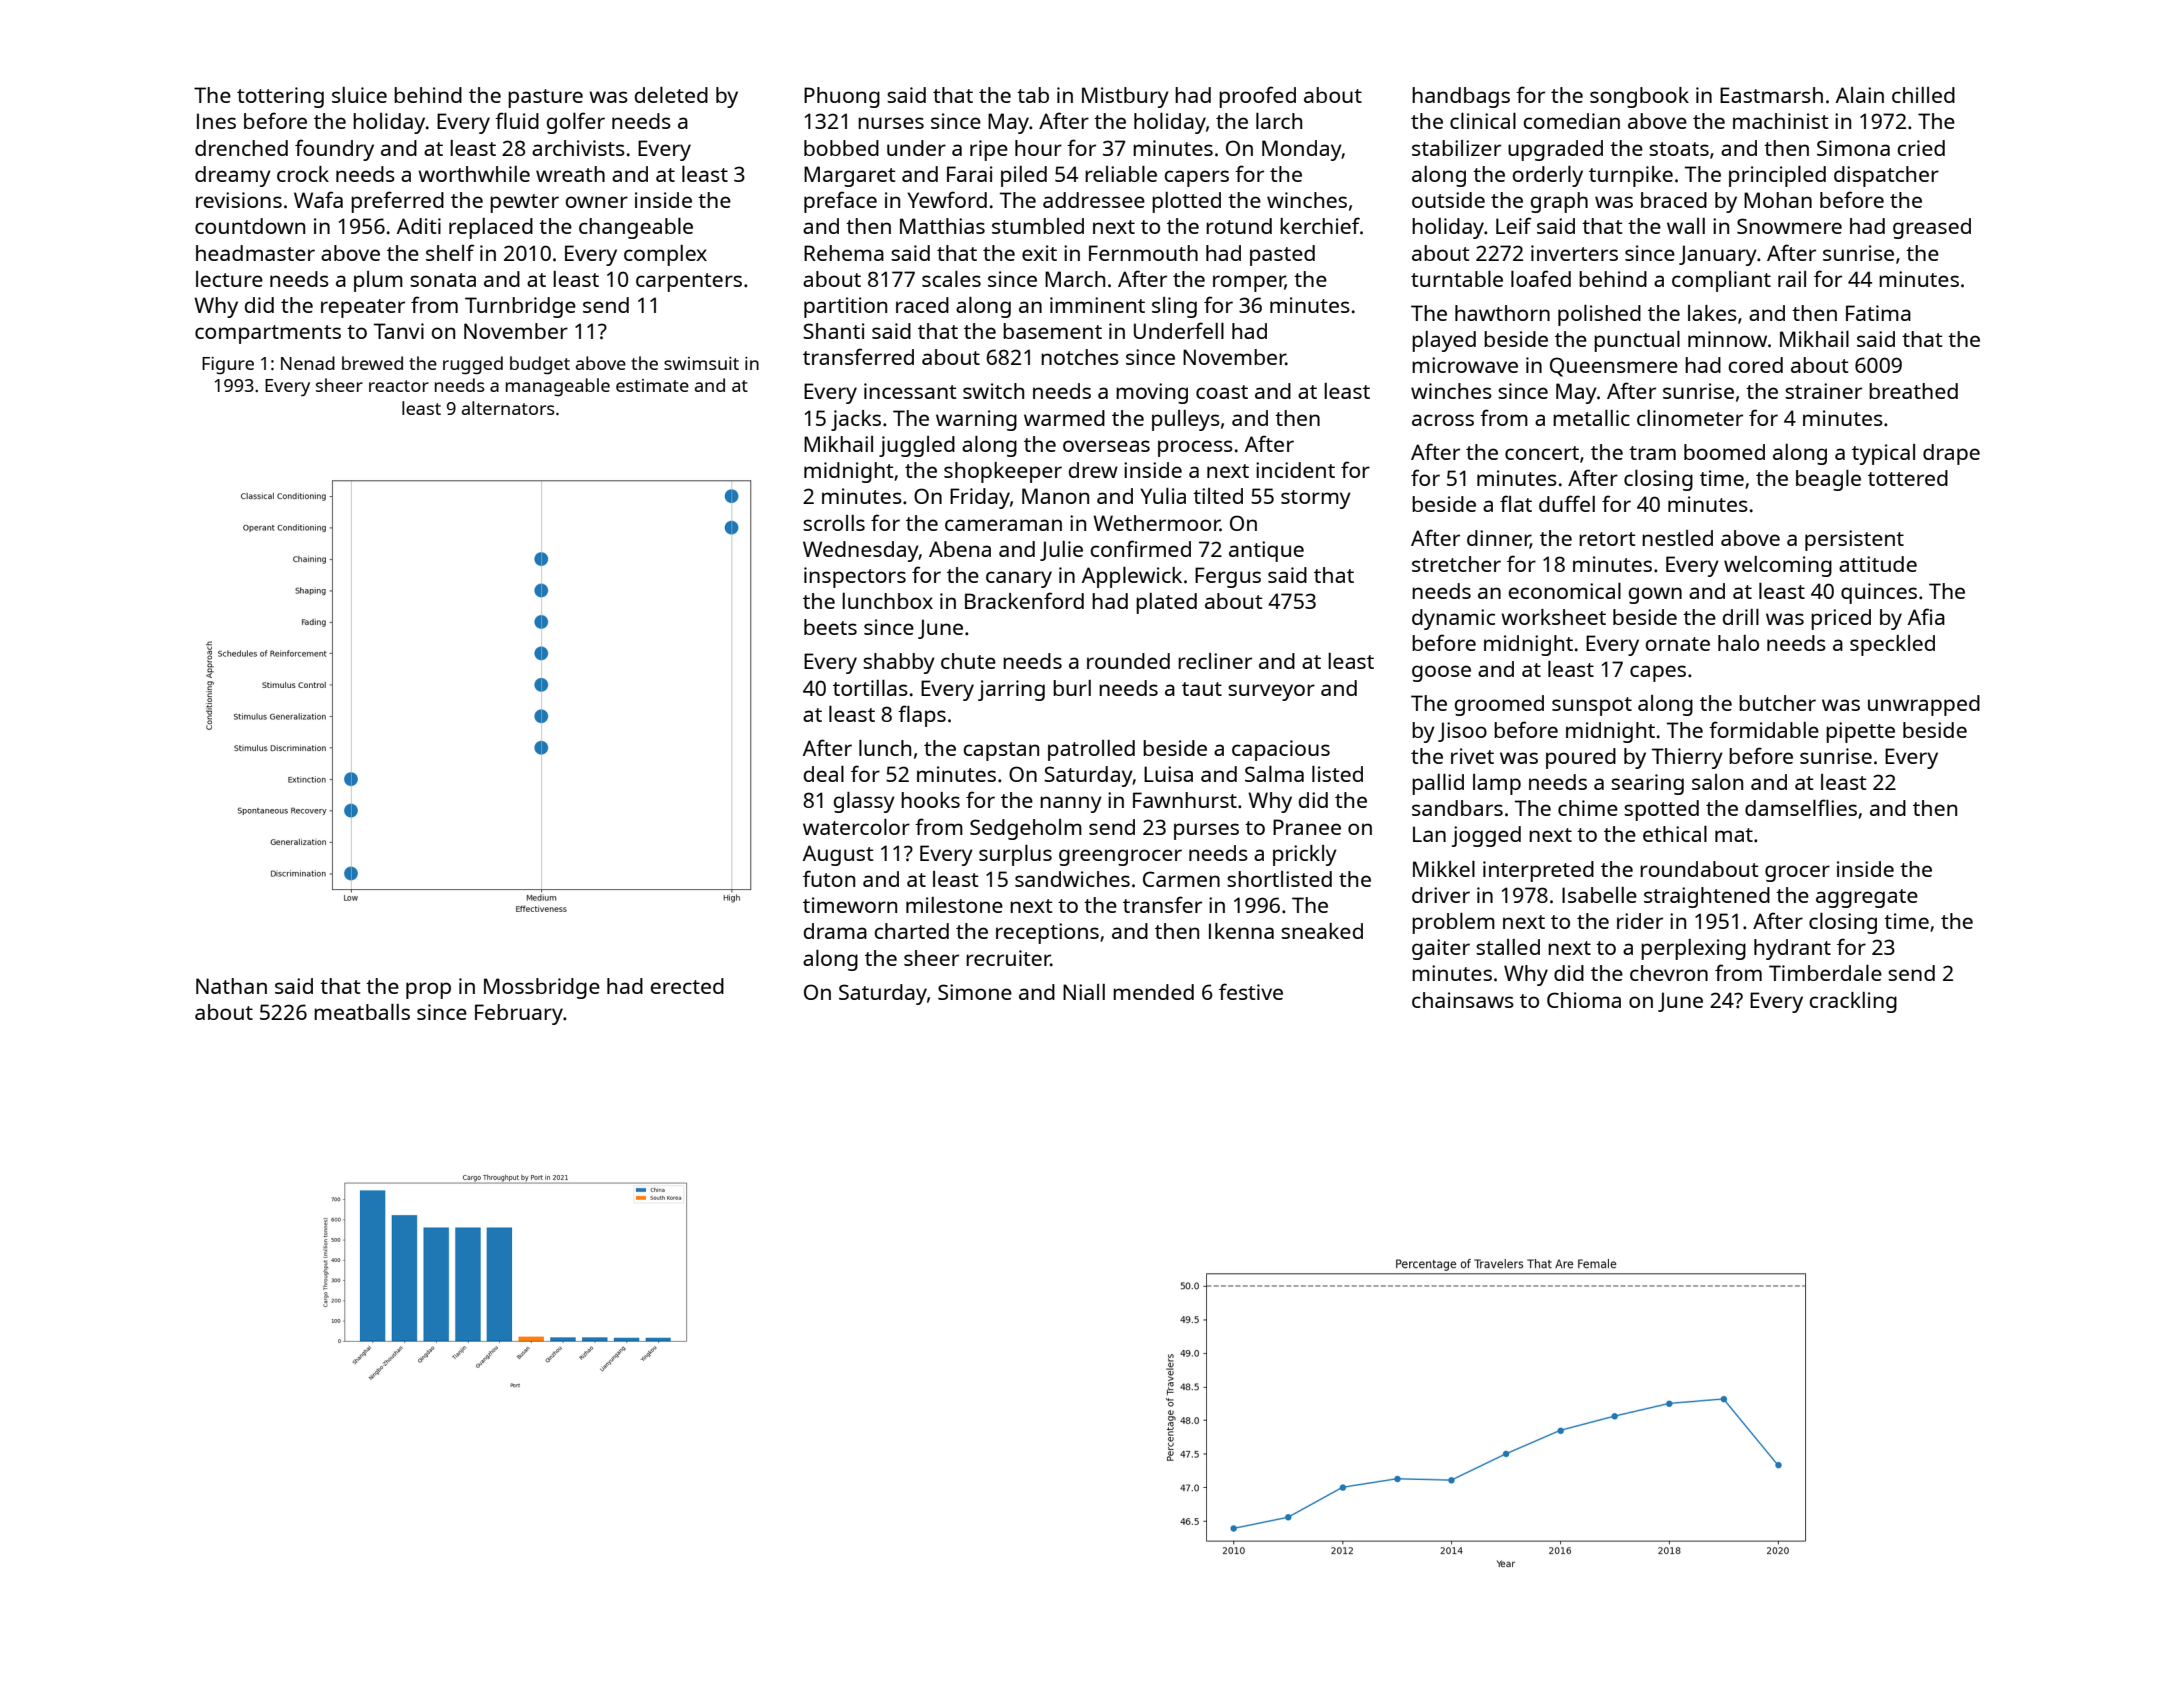 Image resolution: width=2178 pixels, height=1683 pixels. Describe the element at coordinates (334, 150) in the image. I see `foundry` at that location.
